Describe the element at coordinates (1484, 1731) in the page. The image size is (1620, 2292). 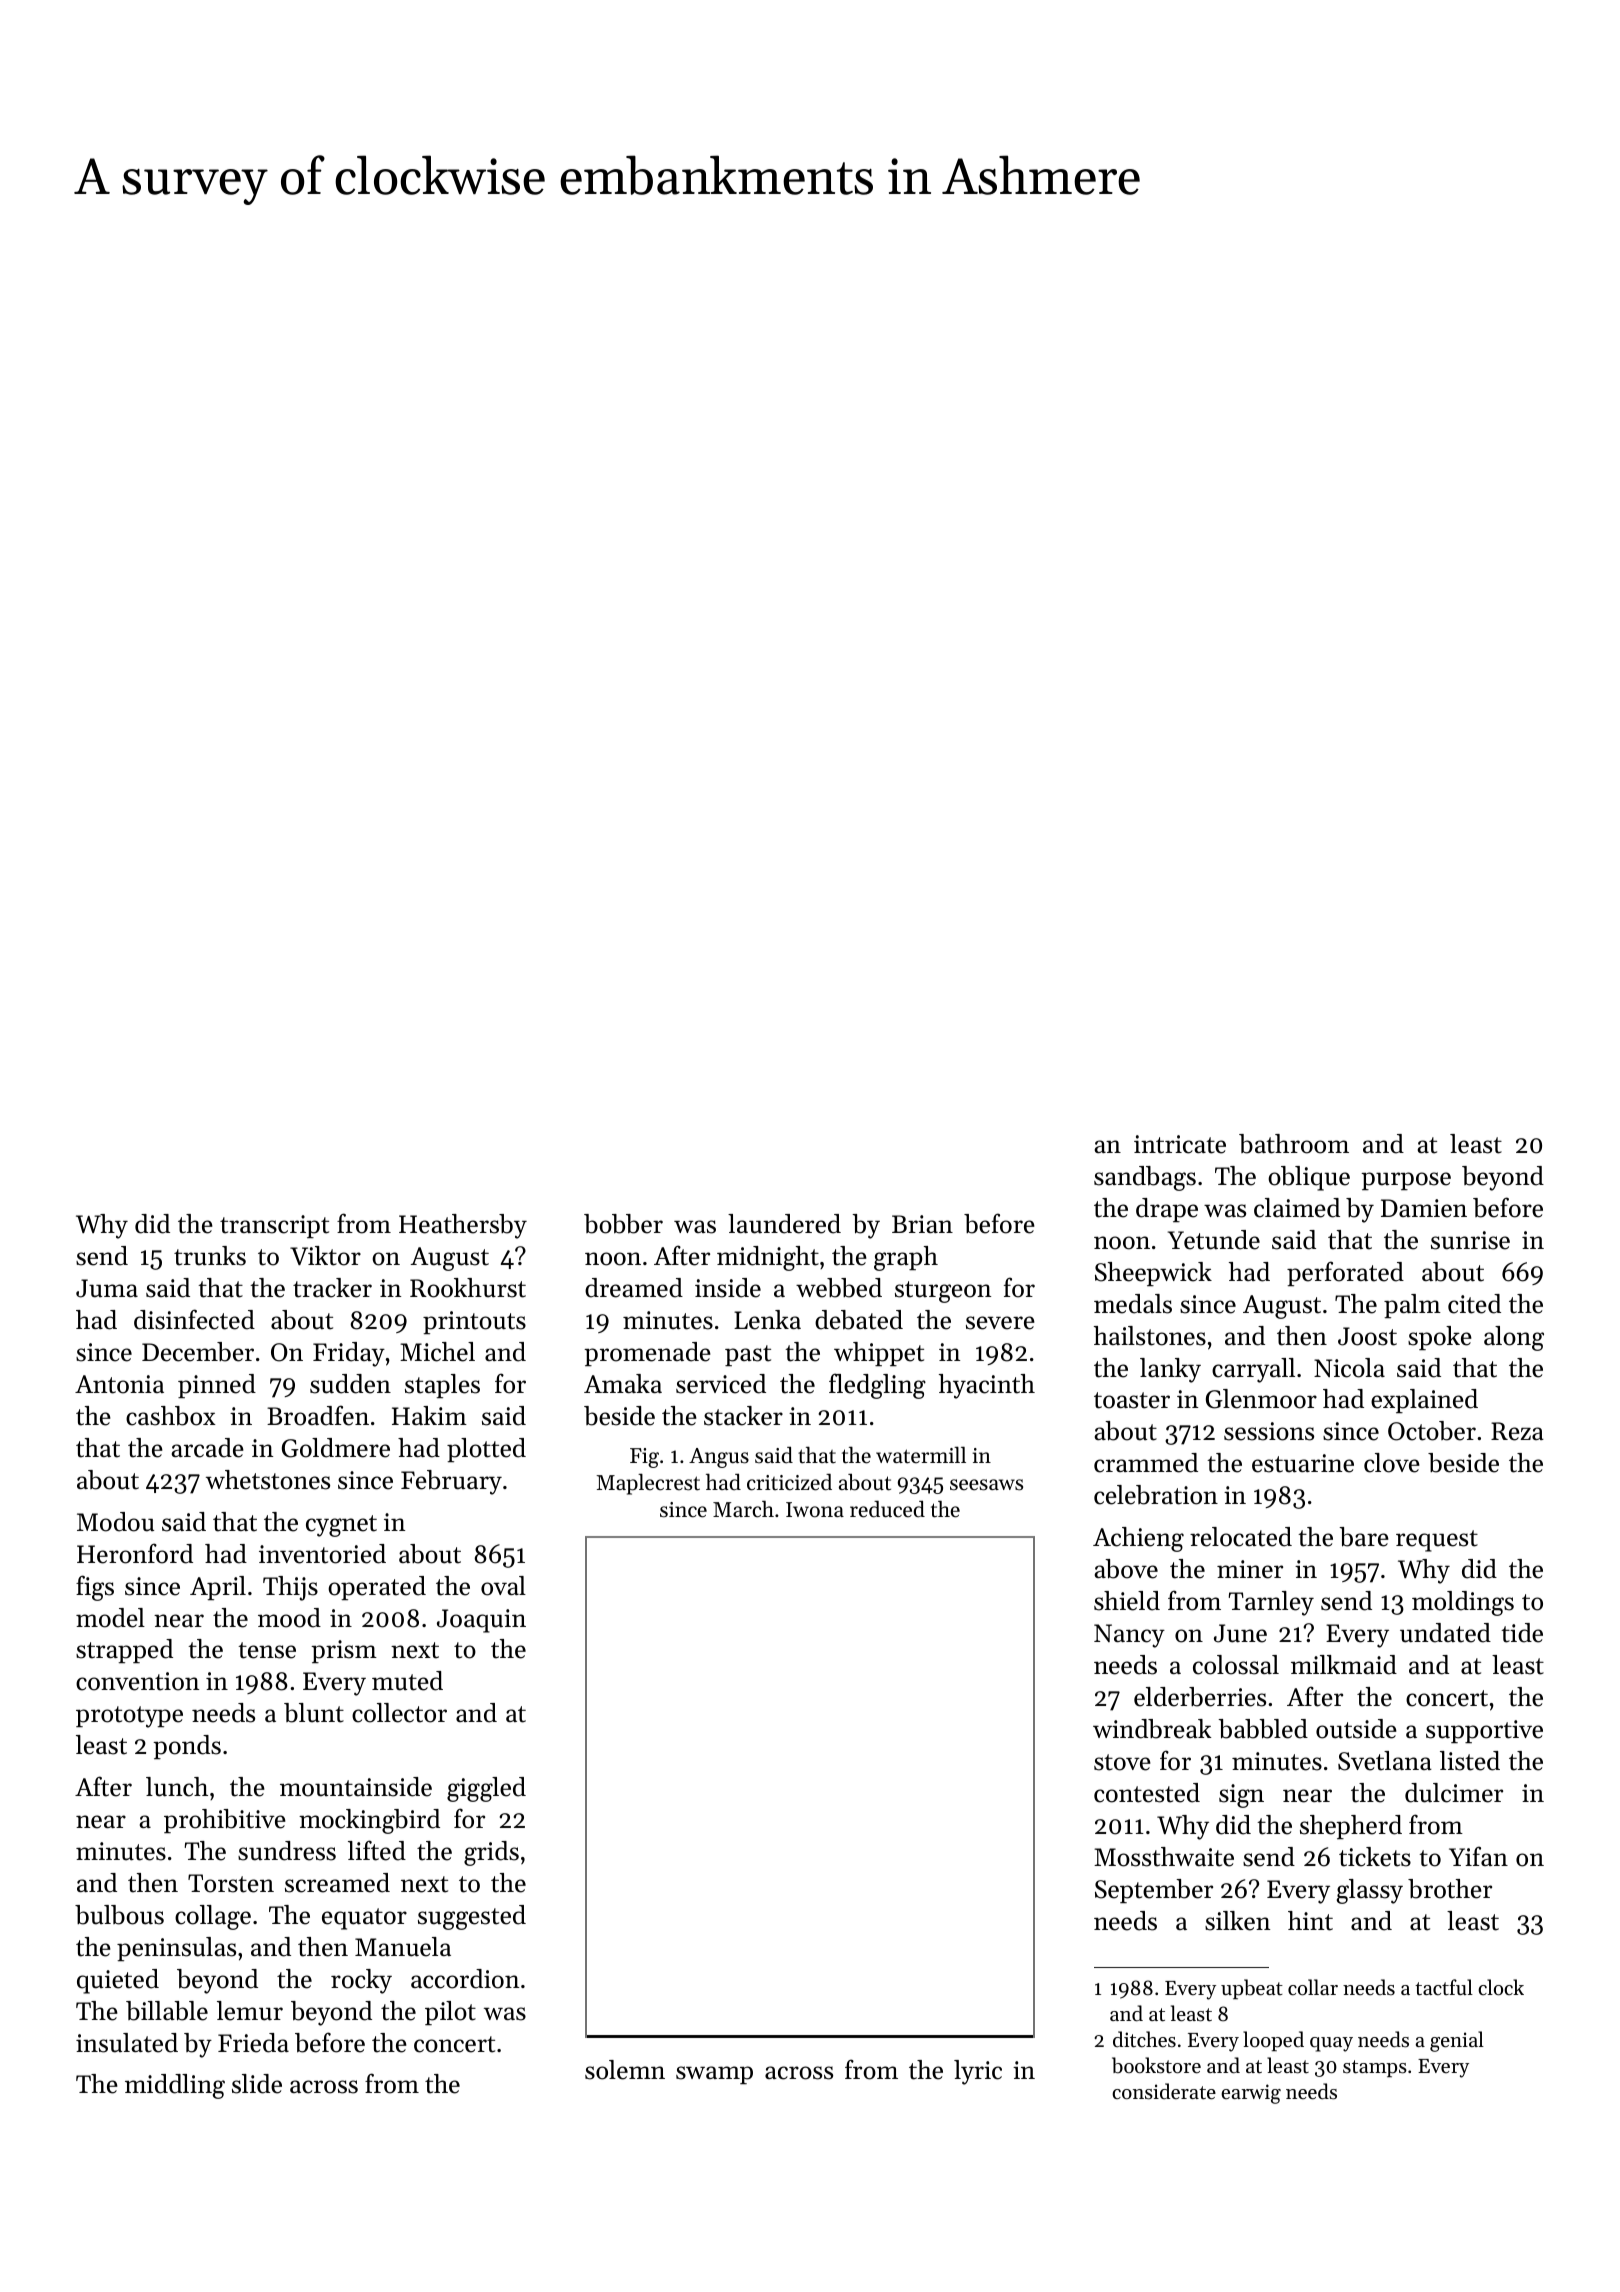
I see `supportive` at that location.
